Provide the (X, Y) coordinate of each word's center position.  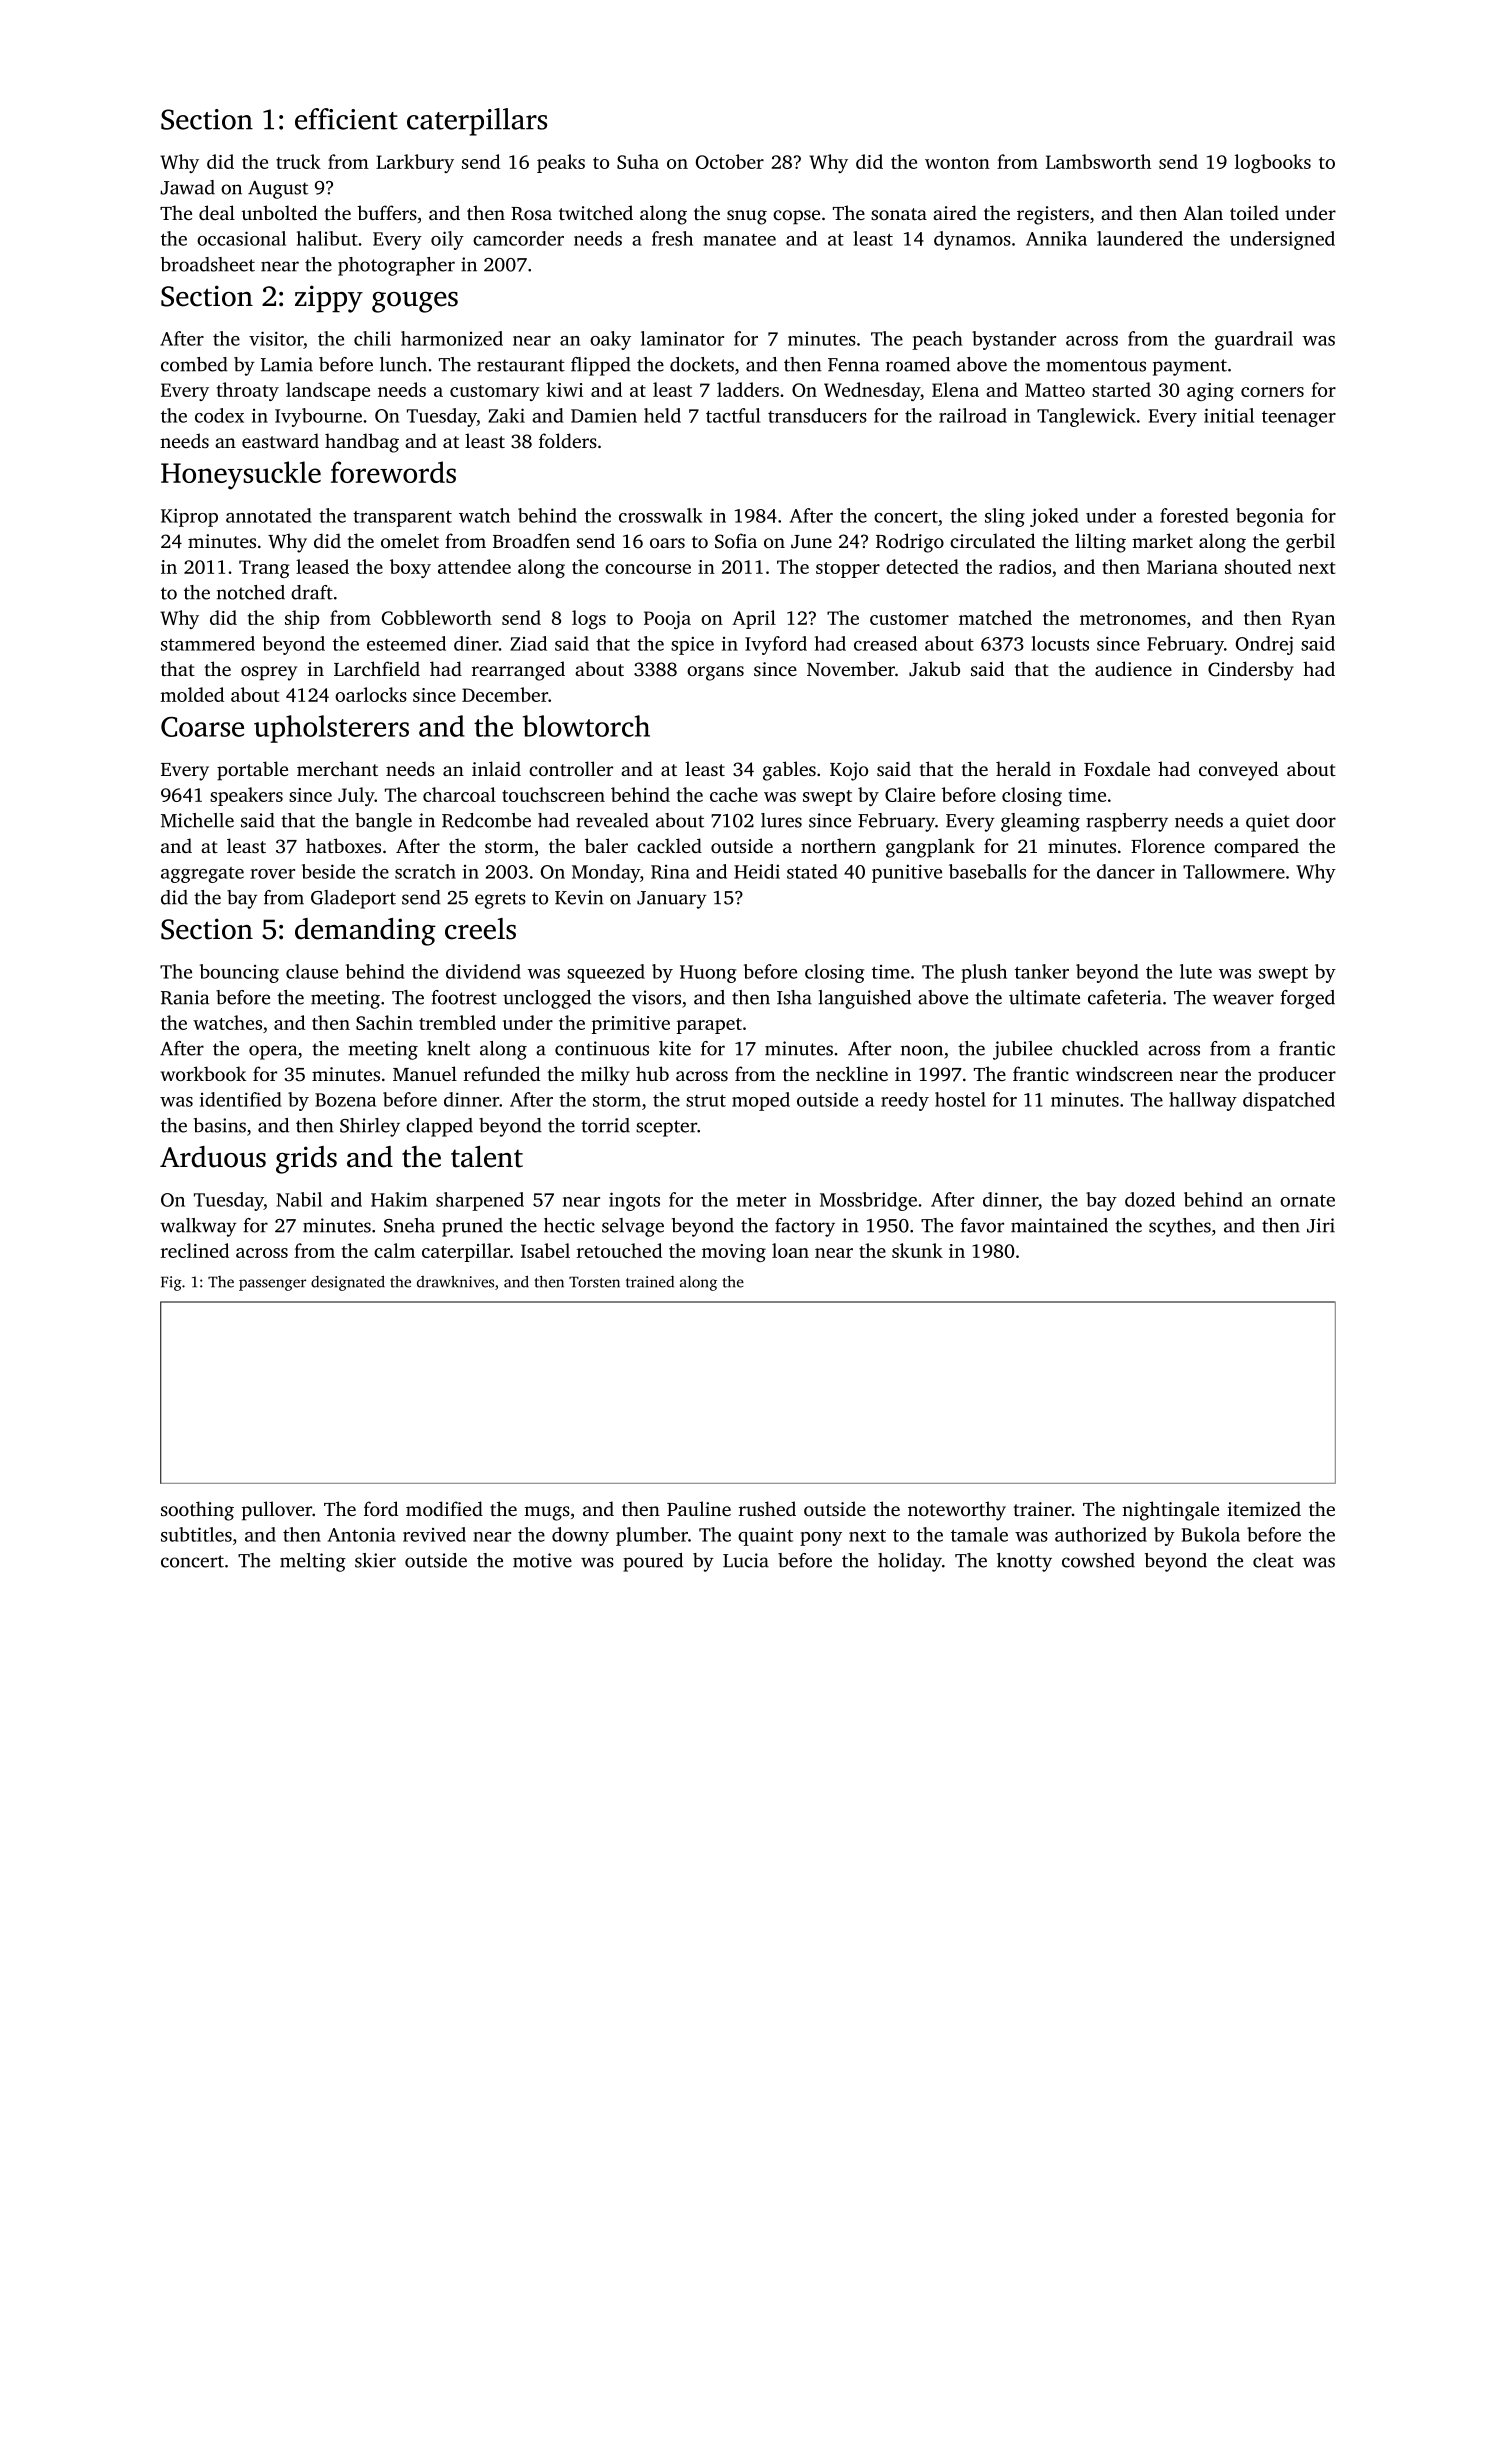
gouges (415, 302)
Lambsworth (1098, 161)
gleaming (1040, 822)
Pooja (667, 620)
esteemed (406, 643)
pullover (277, 1511)
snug (747, 217)
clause (312, 971)
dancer (1126, 871)
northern (838, 845)
